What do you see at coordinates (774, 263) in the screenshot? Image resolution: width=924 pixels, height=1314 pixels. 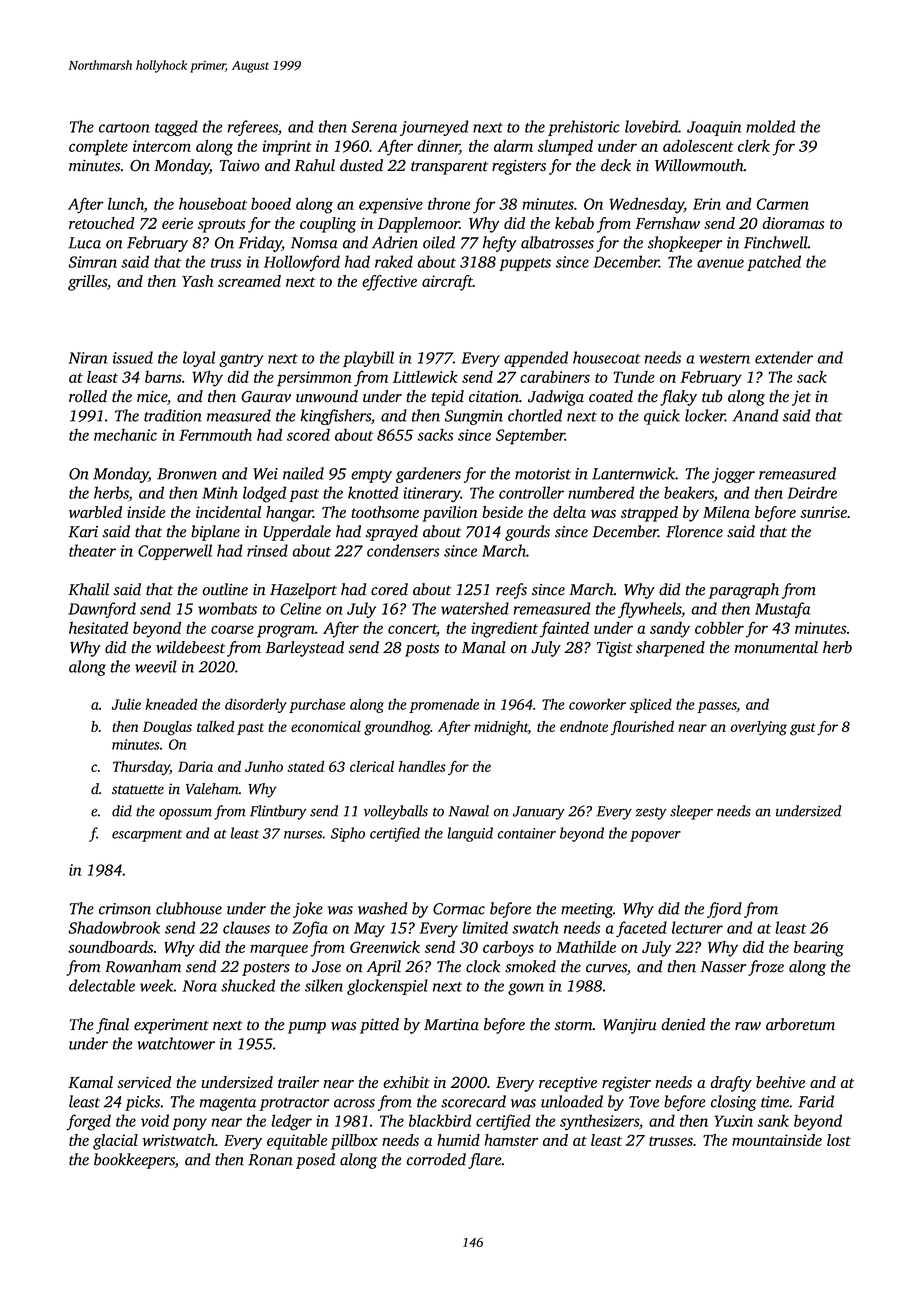 I see `patched` at bounding box center [774, 263].
